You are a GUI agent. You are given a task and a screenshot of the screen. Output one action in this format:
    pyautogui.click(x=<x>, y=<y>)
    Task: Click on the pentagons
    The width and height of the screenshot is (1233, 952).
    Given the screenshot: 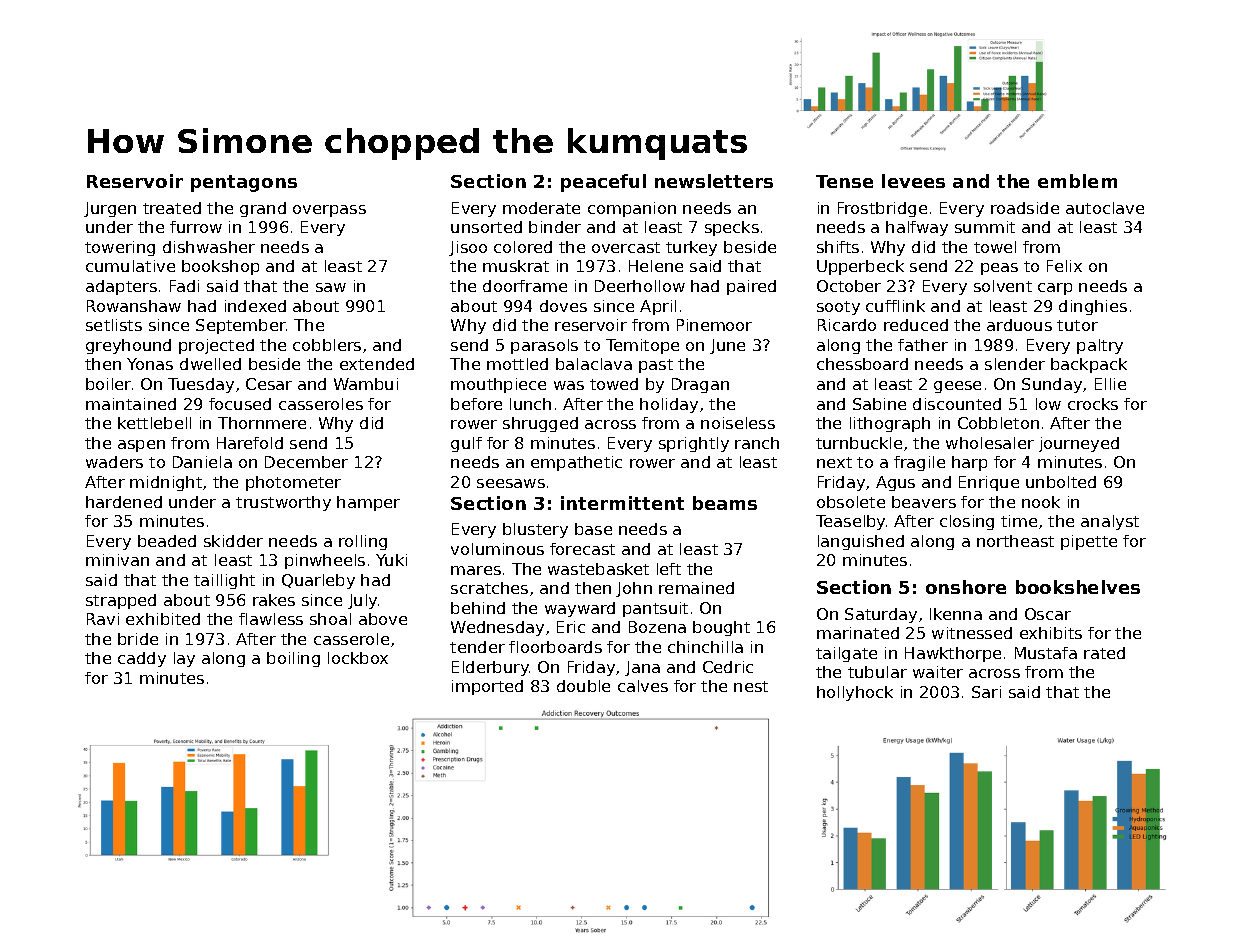 What is the action you would take?
    pyautogui.click(x=244, y=183)
